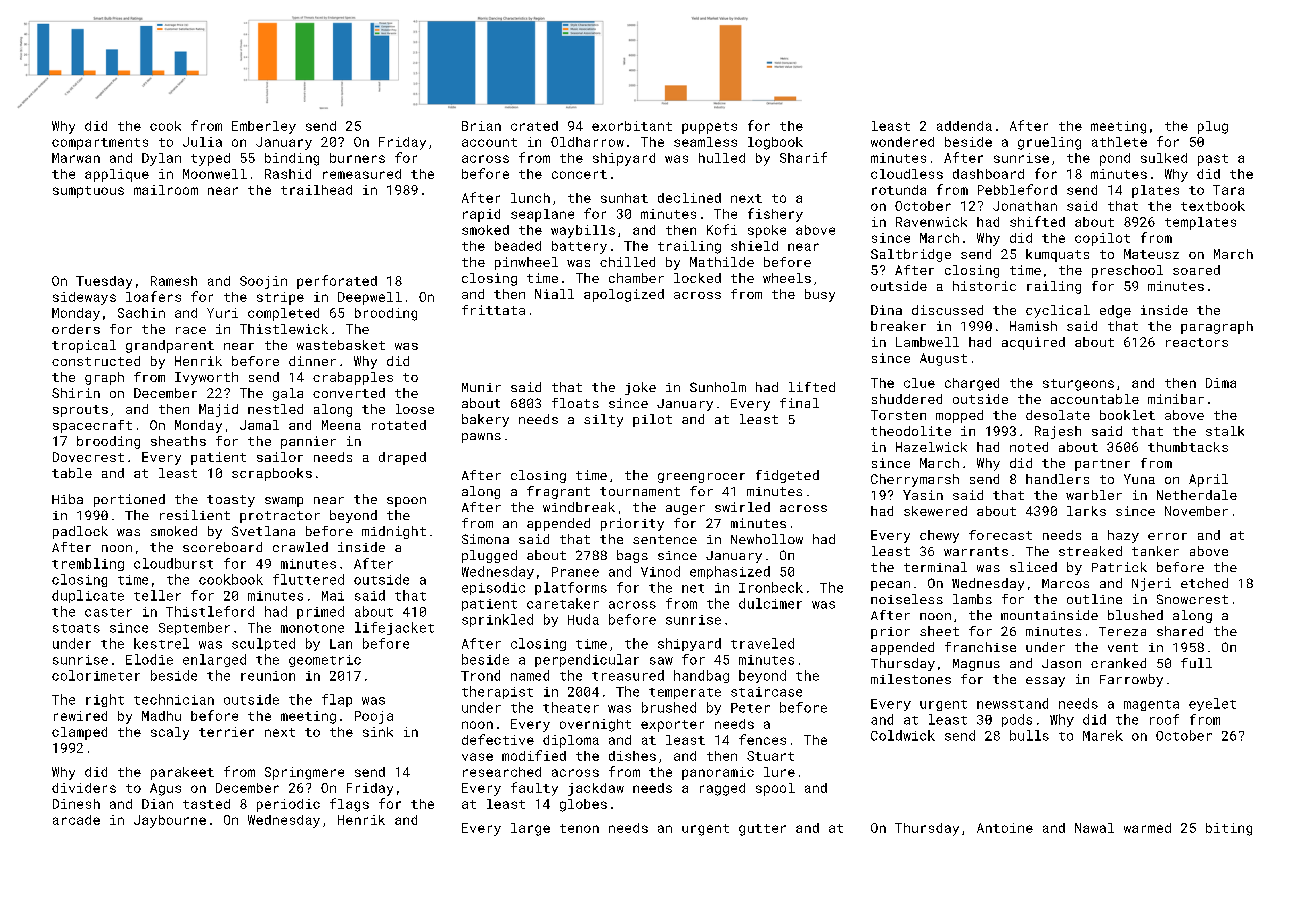  What do you see at coordinates (976, 551) in the screenshot?
I see `warrants` at bounding box center [976, 551].
